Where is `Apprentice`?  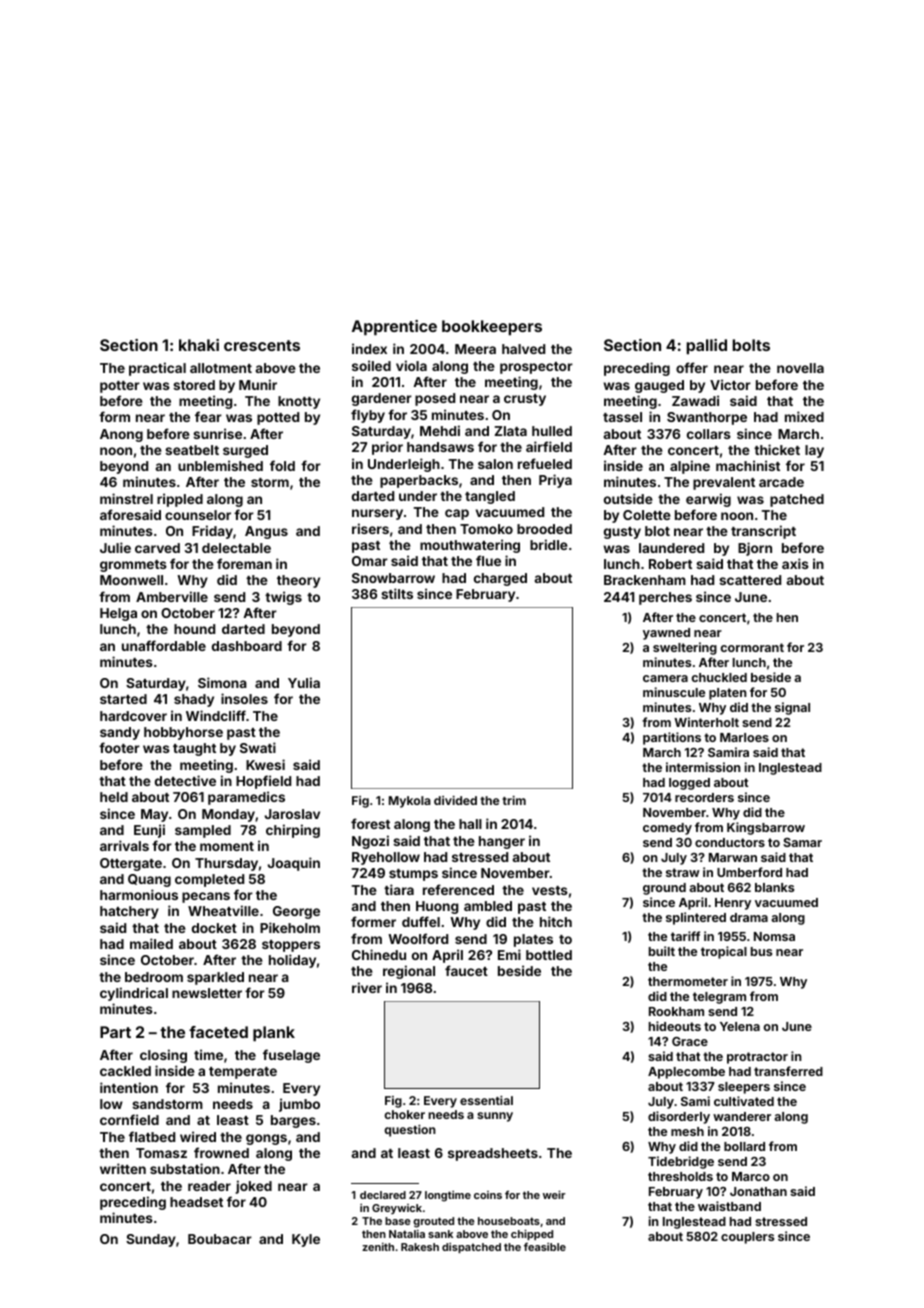
Apprentice is located at coordinates (394, 328).
